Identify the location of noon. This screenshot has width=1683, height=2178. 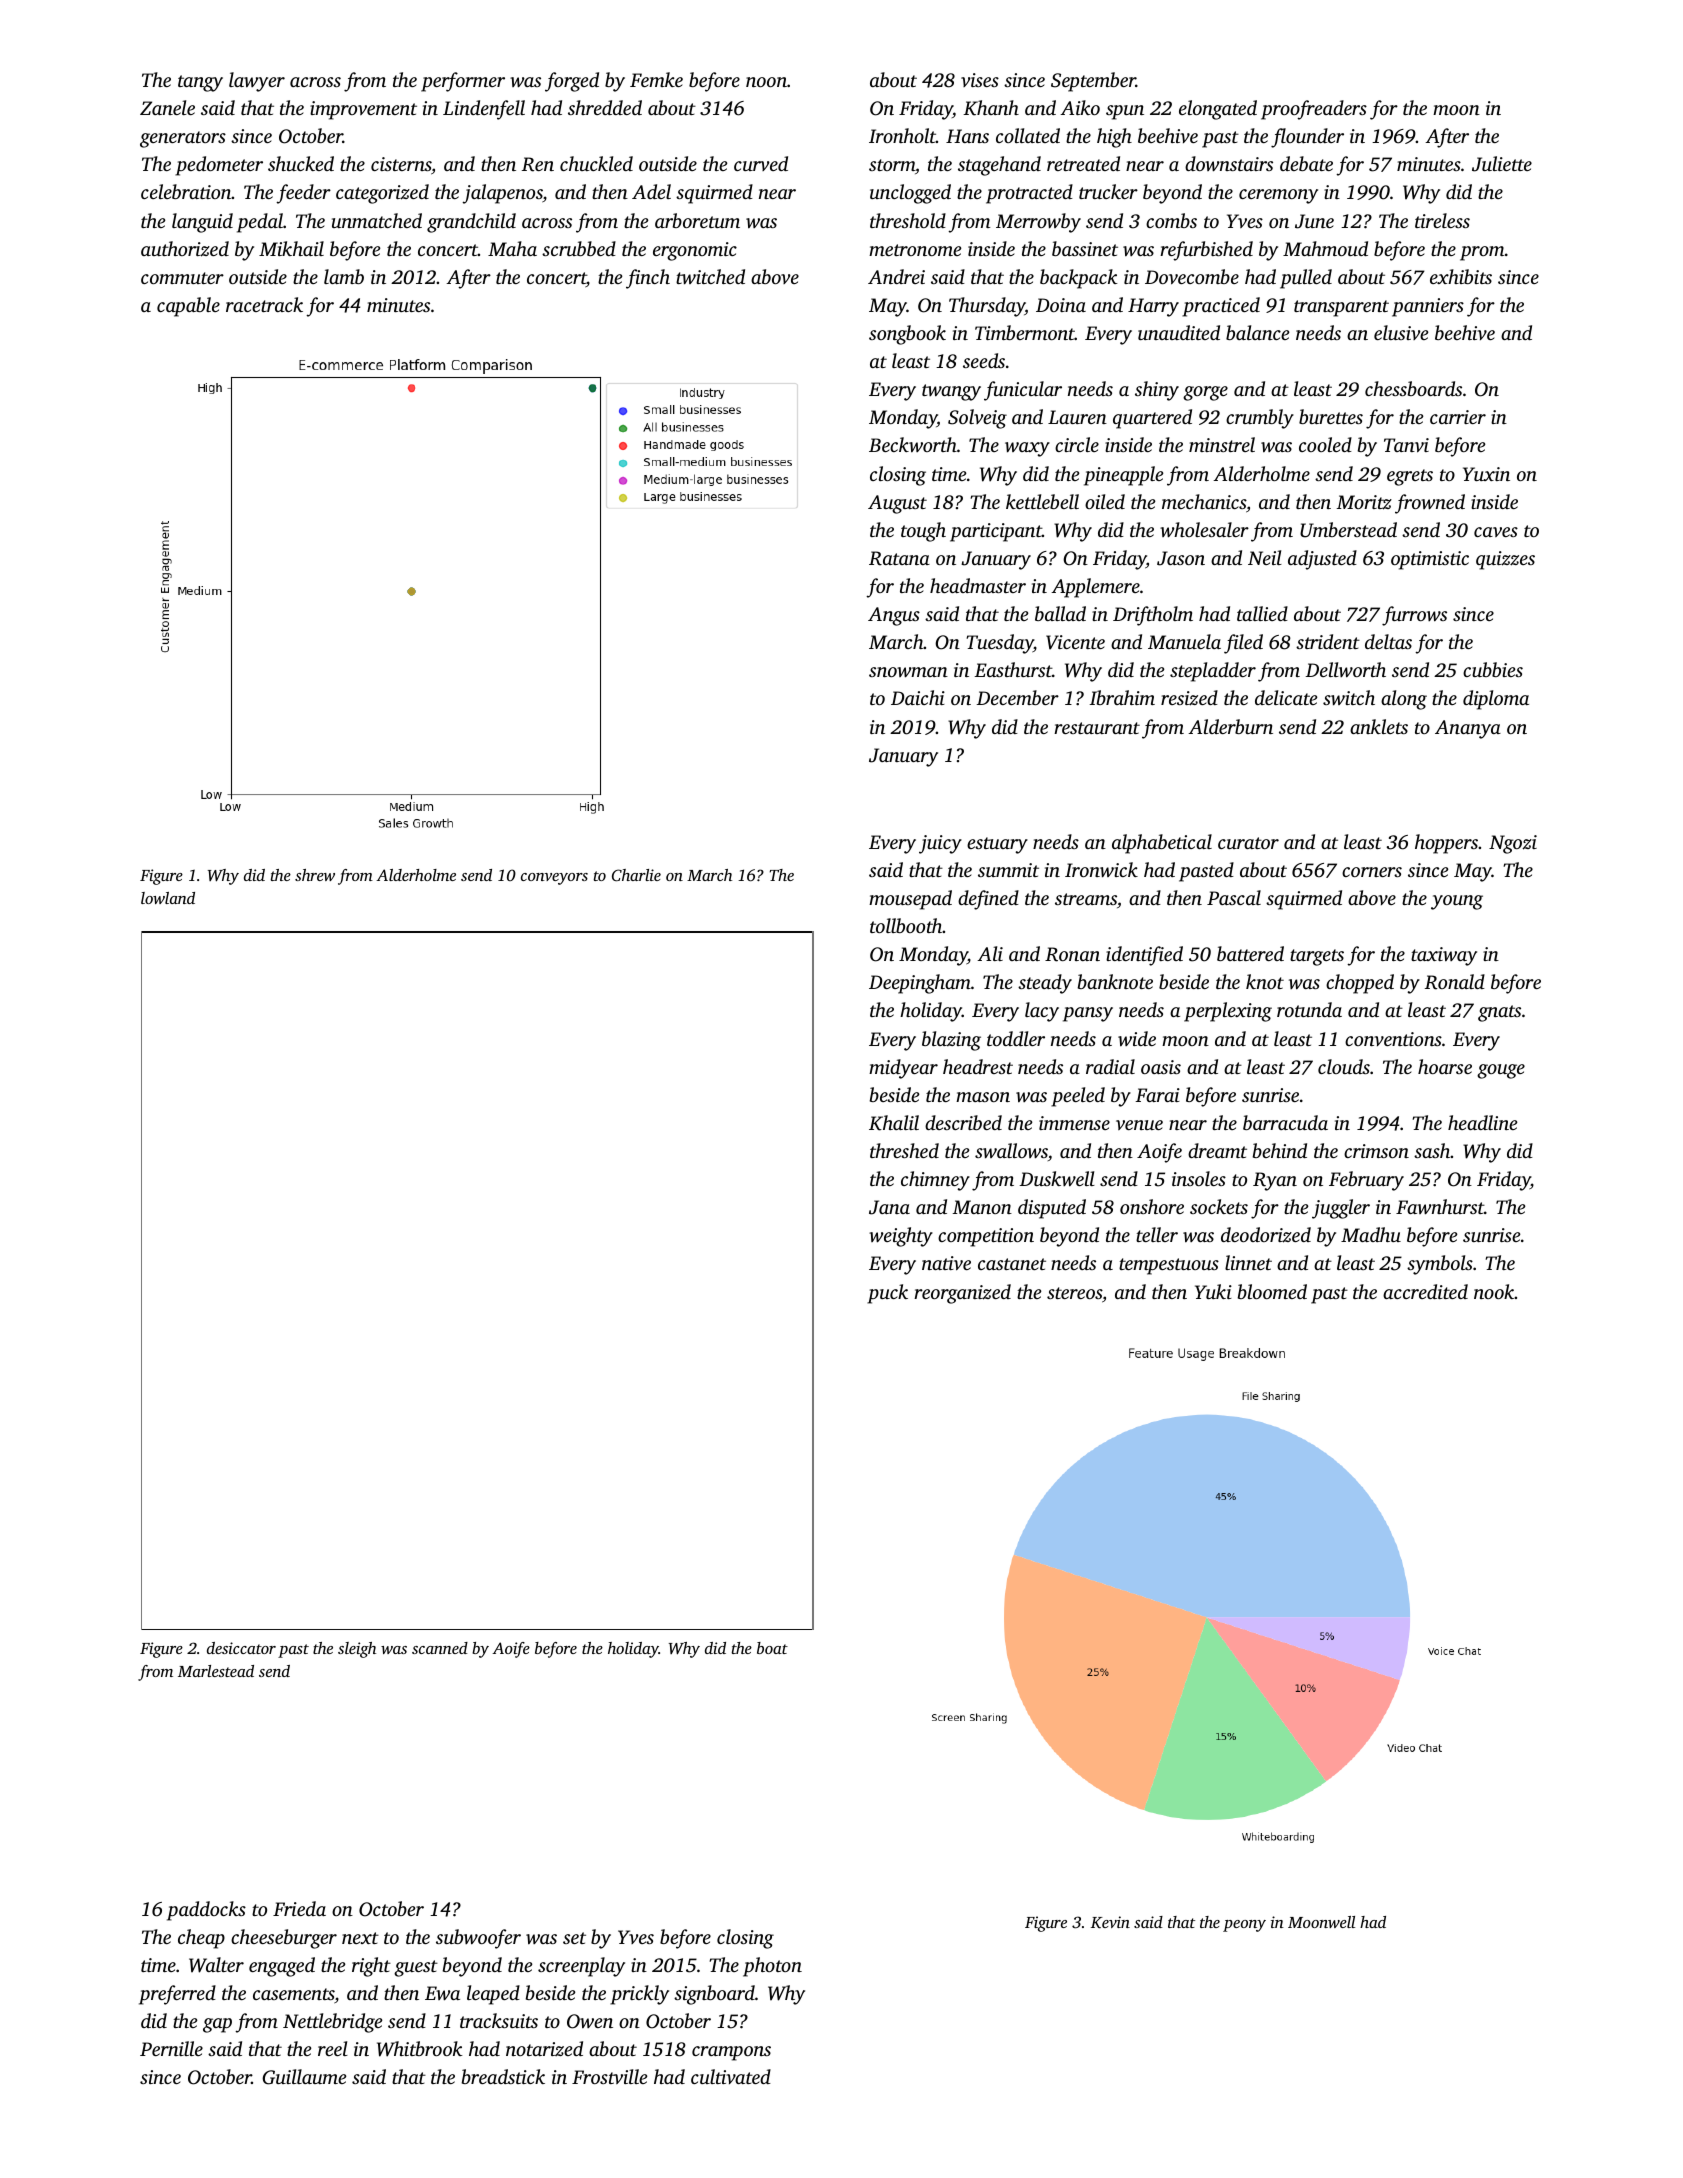
(766, 82).
